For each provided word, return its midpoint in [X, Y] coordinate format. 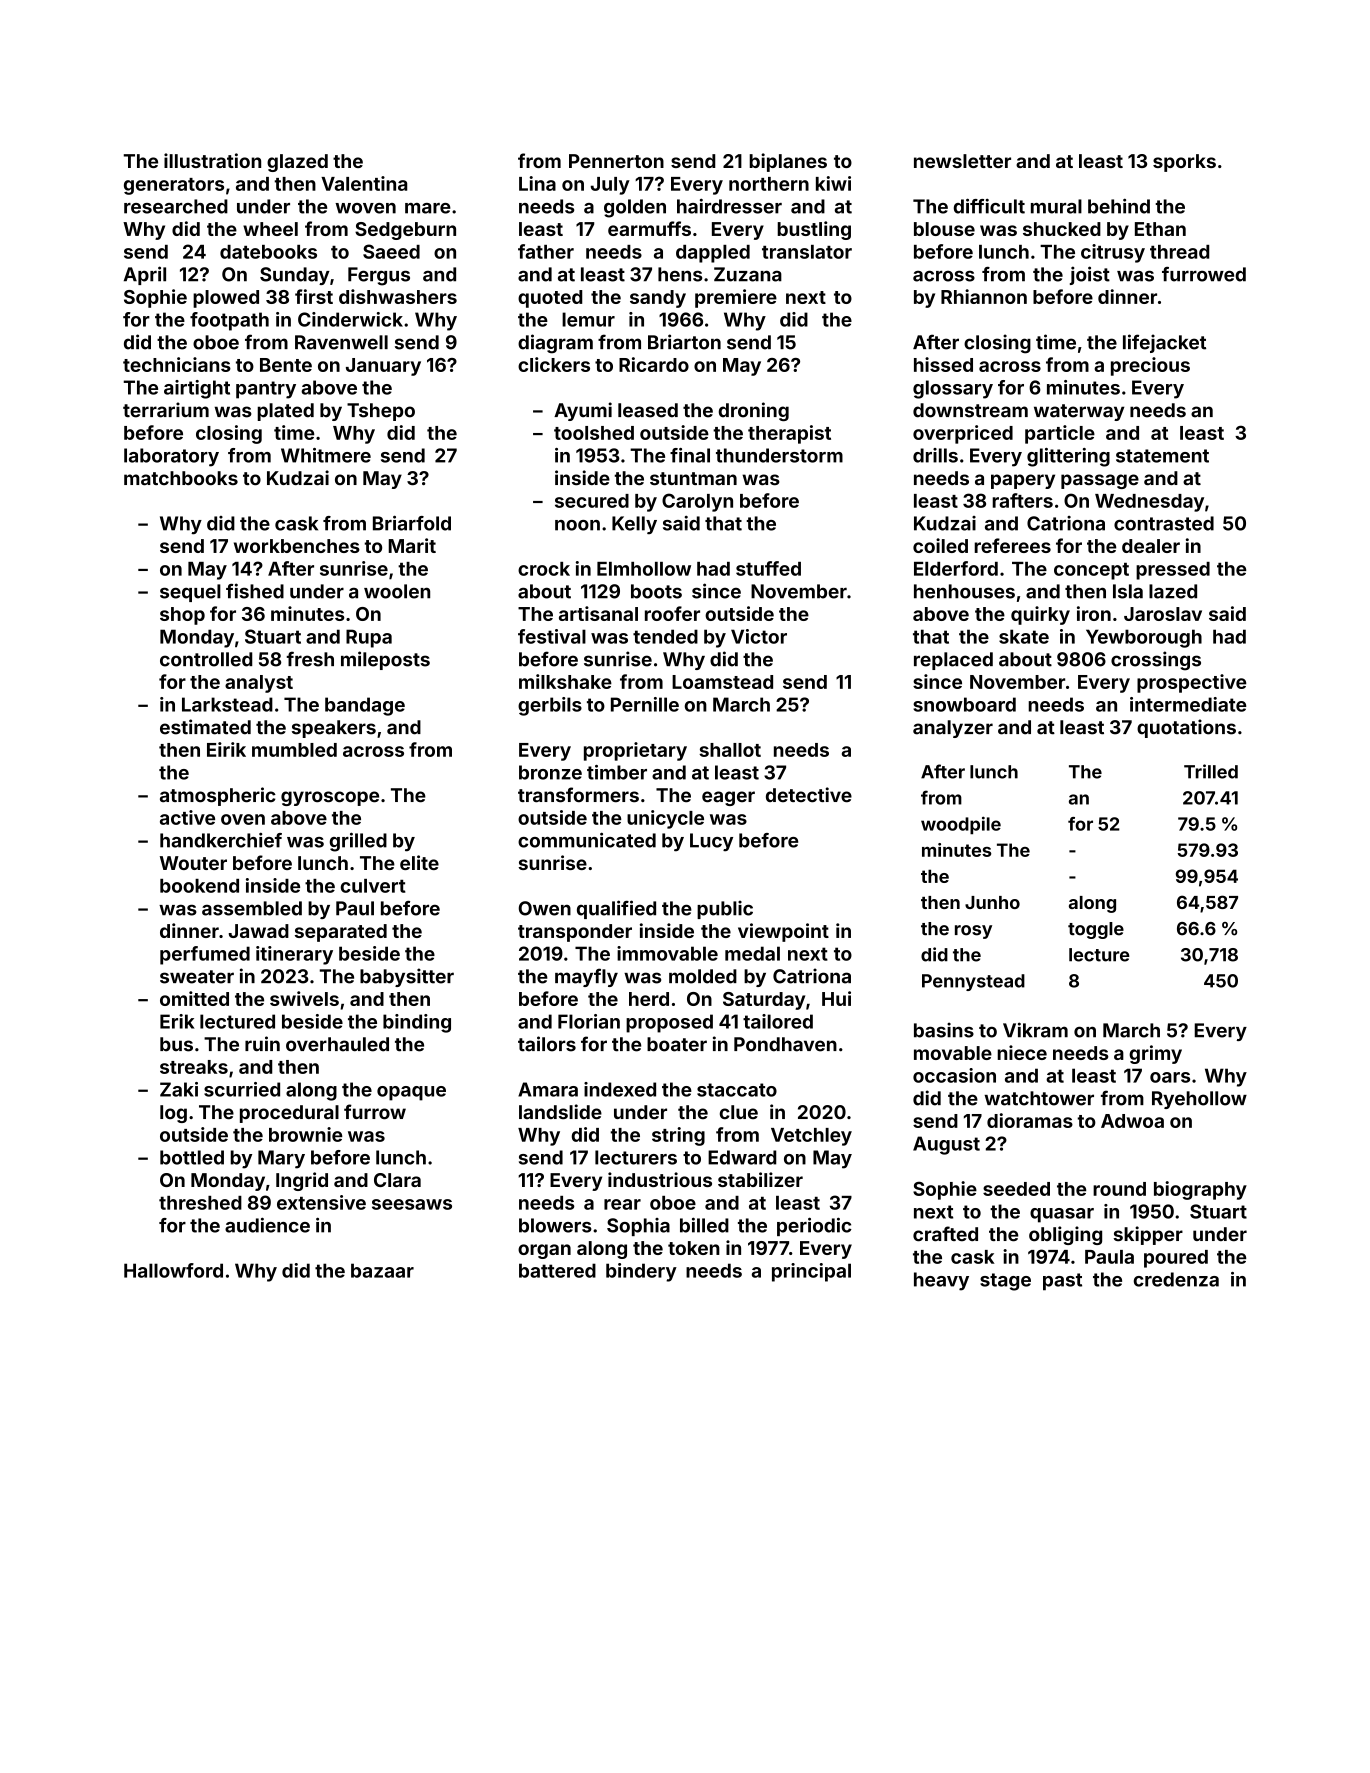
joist [1090, 275]
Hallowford [173, 1270]
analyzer [953, 729]
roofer [672, 613]
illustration [212, 160]
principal [811, 1272]
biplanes [788, 162]
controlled [206, 659]
